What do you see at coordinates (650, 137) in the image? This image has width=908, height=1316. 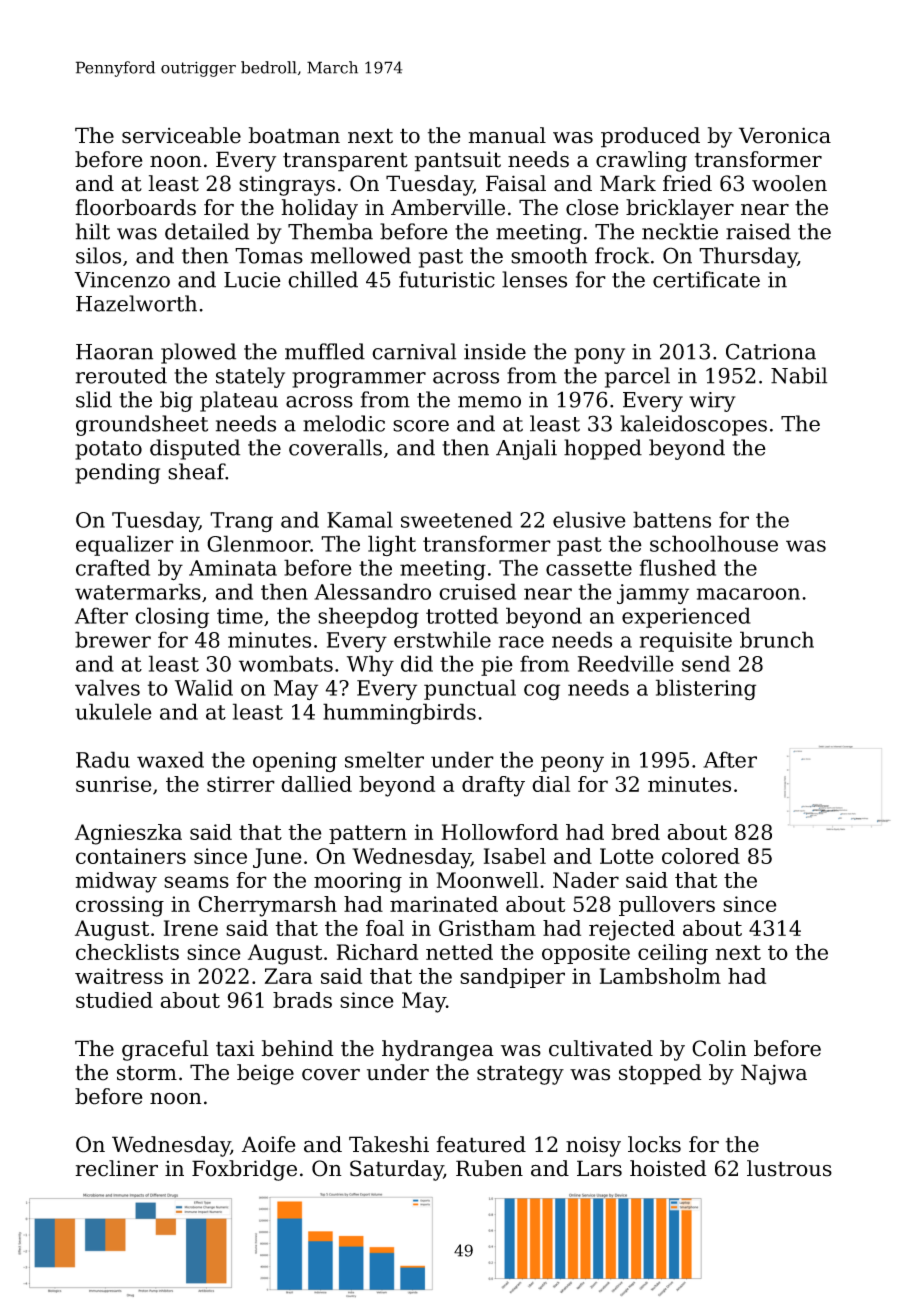 I see `produced` at bounding box center [650, 137].
